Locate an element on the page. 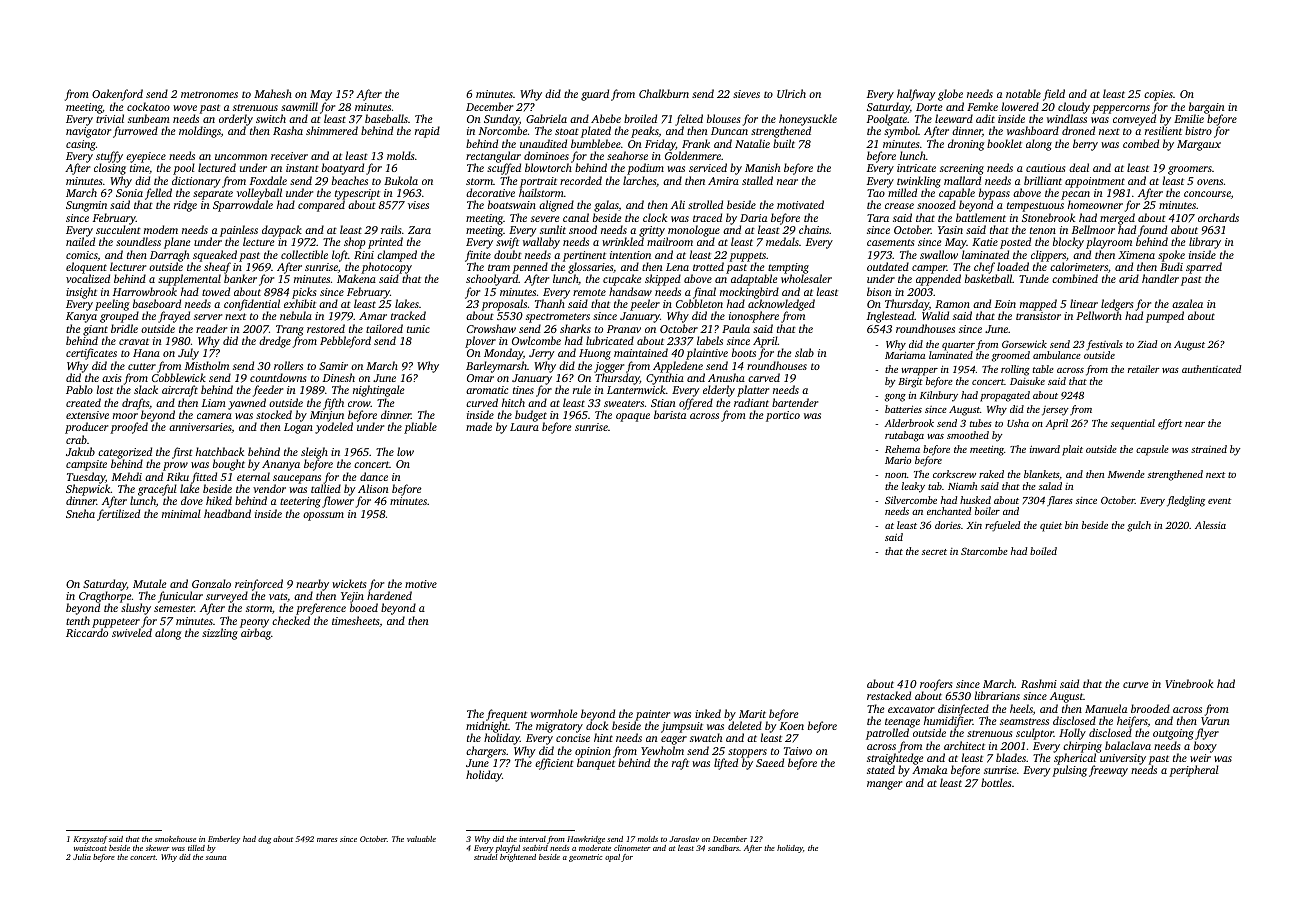 This document has height=924, width=1308. Vinebrook is located at coordinates (1189, 683).
